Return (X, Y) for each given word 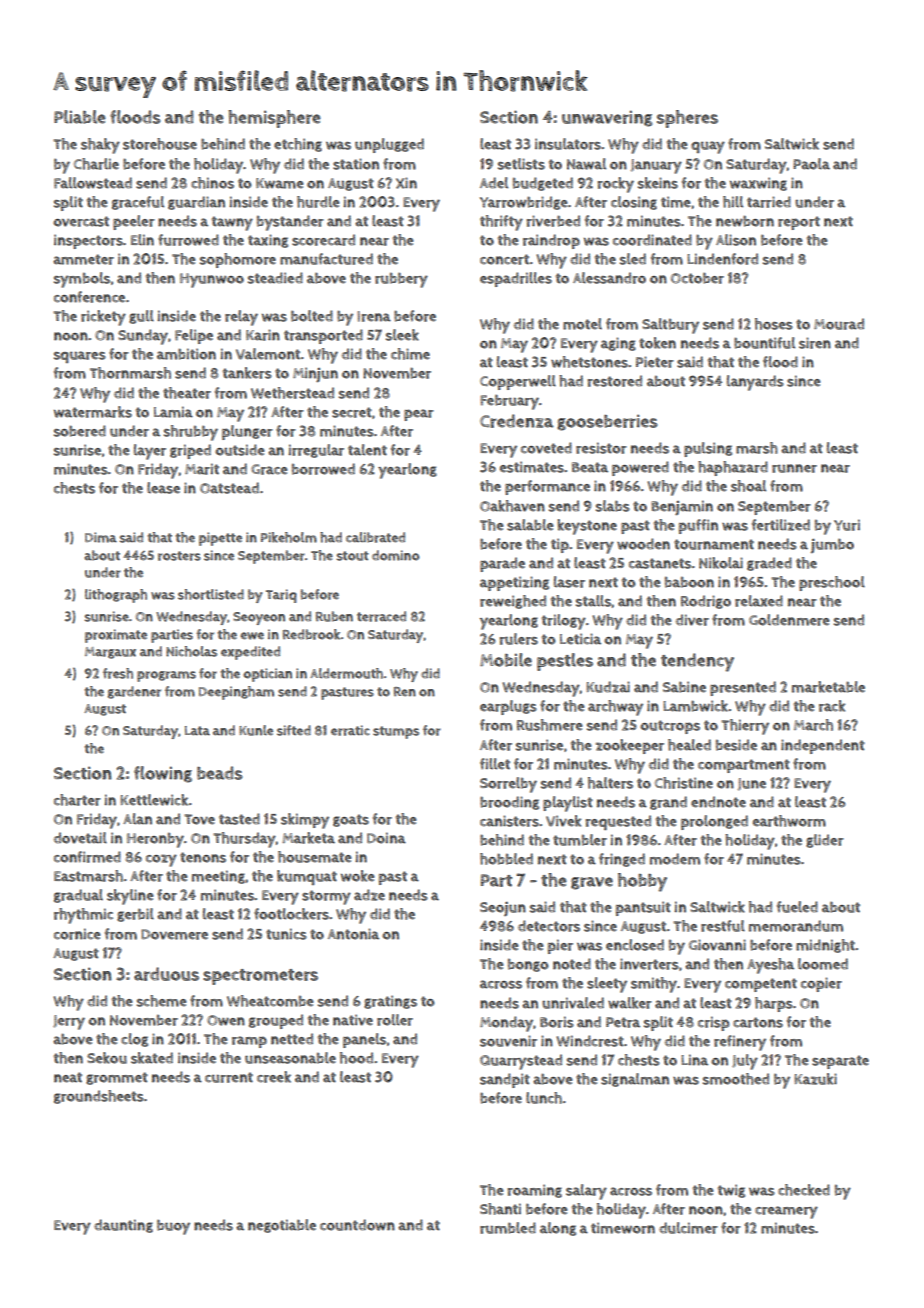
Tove (199, 819)
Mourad (839, 324)
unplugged (389, 145)
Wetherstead (292, 393)
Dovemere (174, 934)
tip (560, 545)
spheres (687, 119)
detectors (549, 926)
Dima (101, 537)
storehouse (160, 144)
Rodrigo (706, 602)
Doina (386, 838)
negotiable (282, 1226)
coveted (546, 448)
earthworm (789, 821)
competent (761, 985)
